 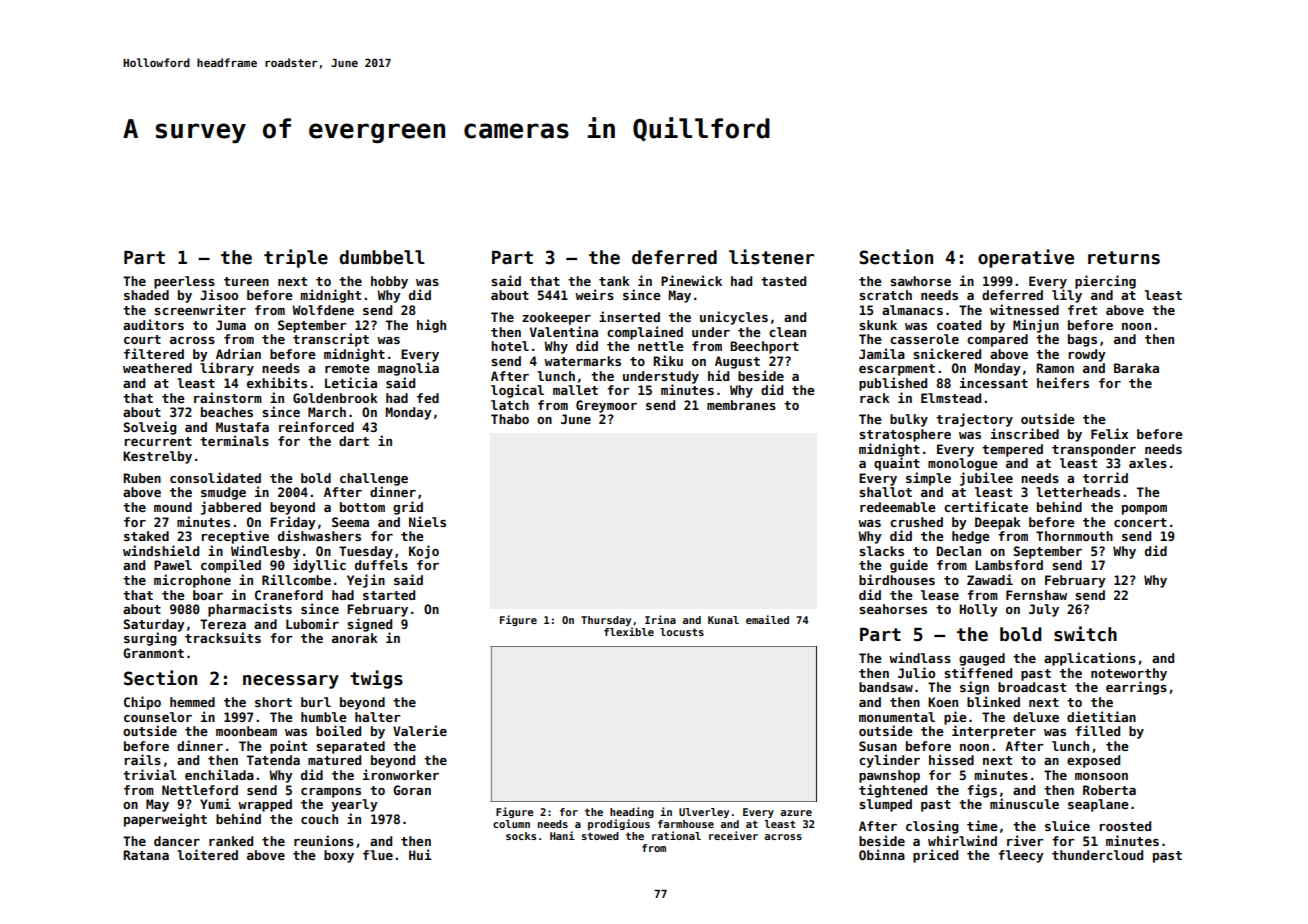 What do you see at coordinates (228, 397) in the screenshot?
I see `rainstorm` at bounding box center [228, 397].
